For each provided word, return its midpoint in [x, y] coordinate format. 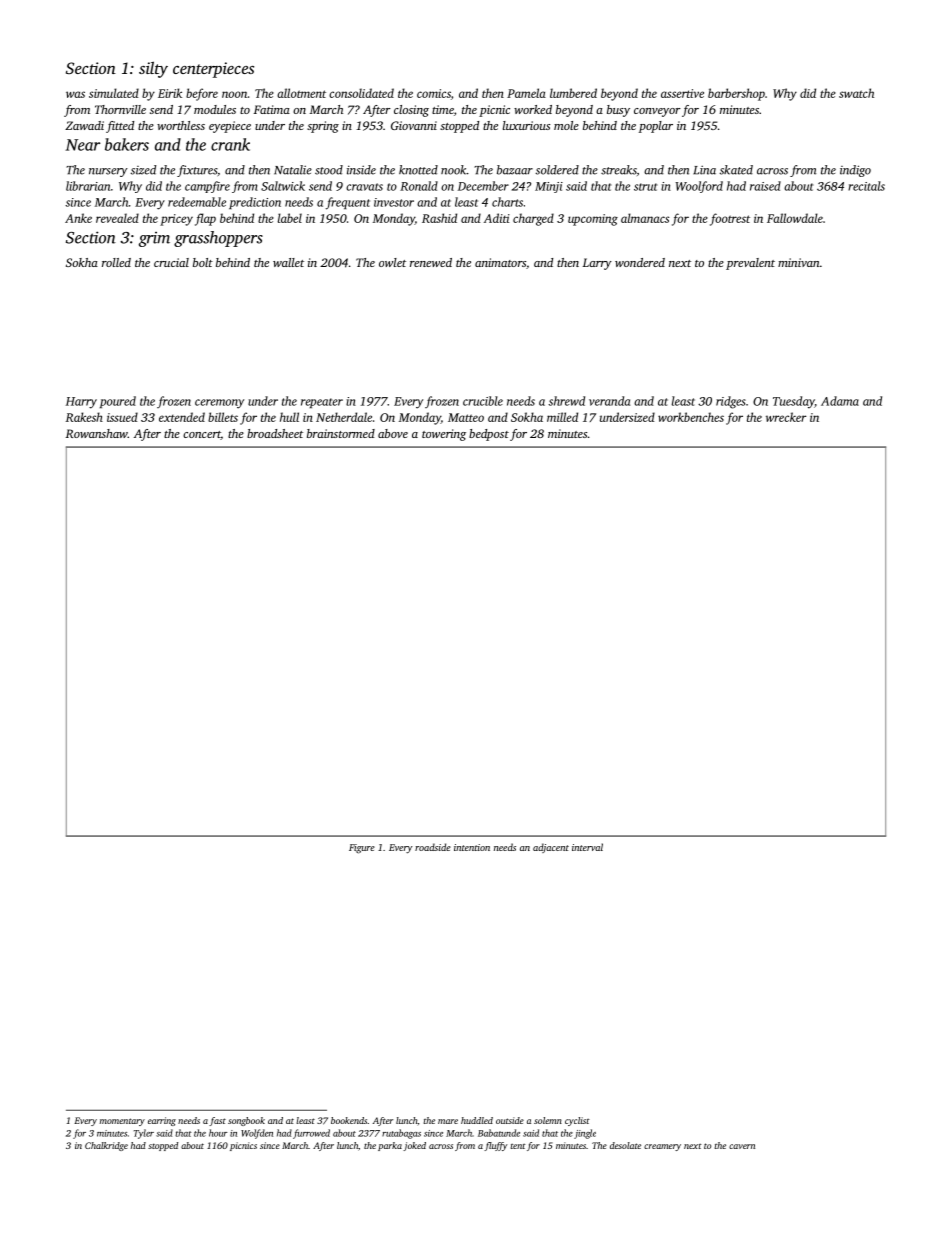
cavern [742, 1146]
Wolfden [257, 1134]
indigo [855, 171]
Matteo [466, 417]
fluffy [495, 1146]
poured [118, 402]
